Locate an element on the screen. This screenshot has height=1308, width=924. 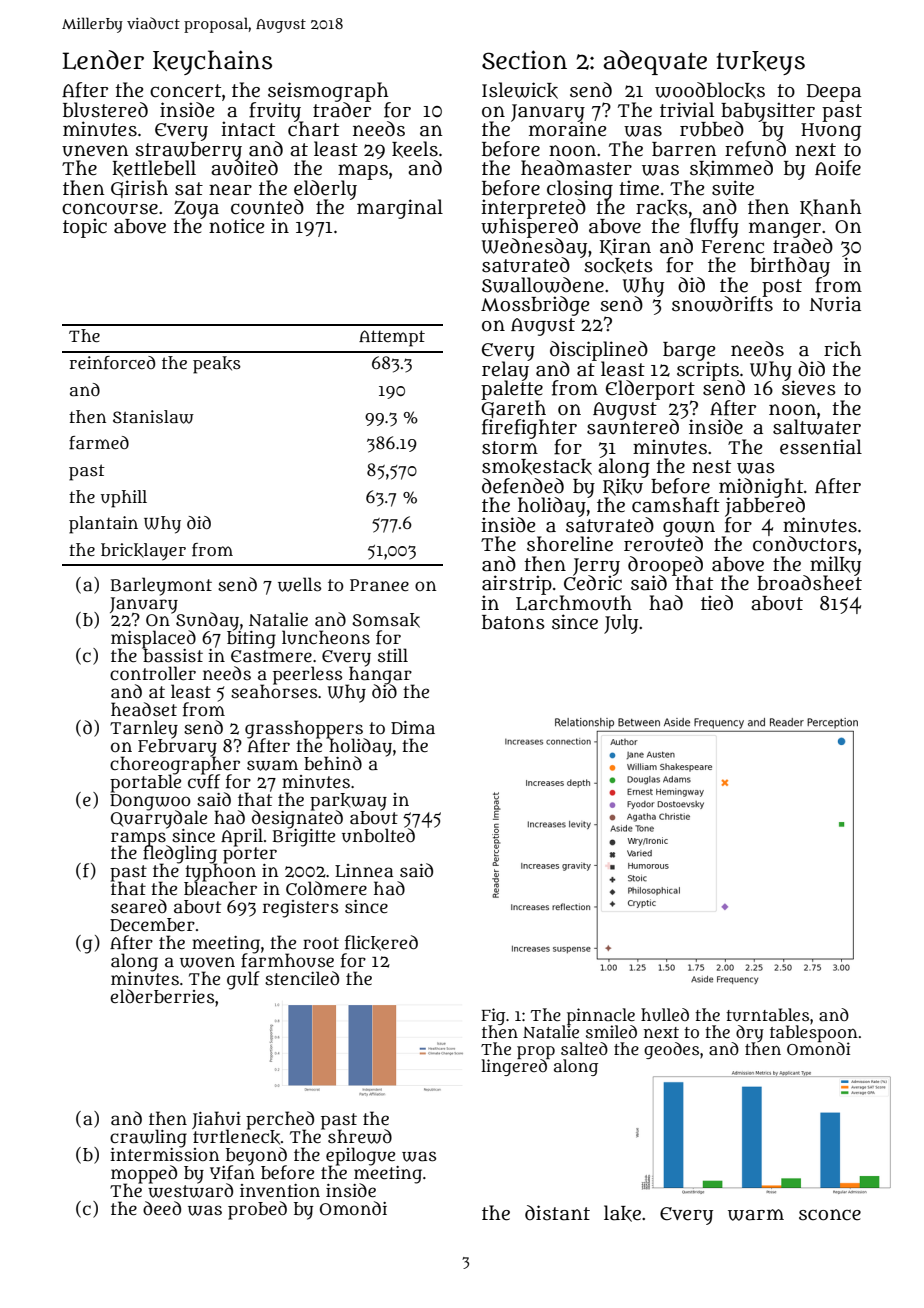
tablespoon is located at coordinates (814, 1033).
